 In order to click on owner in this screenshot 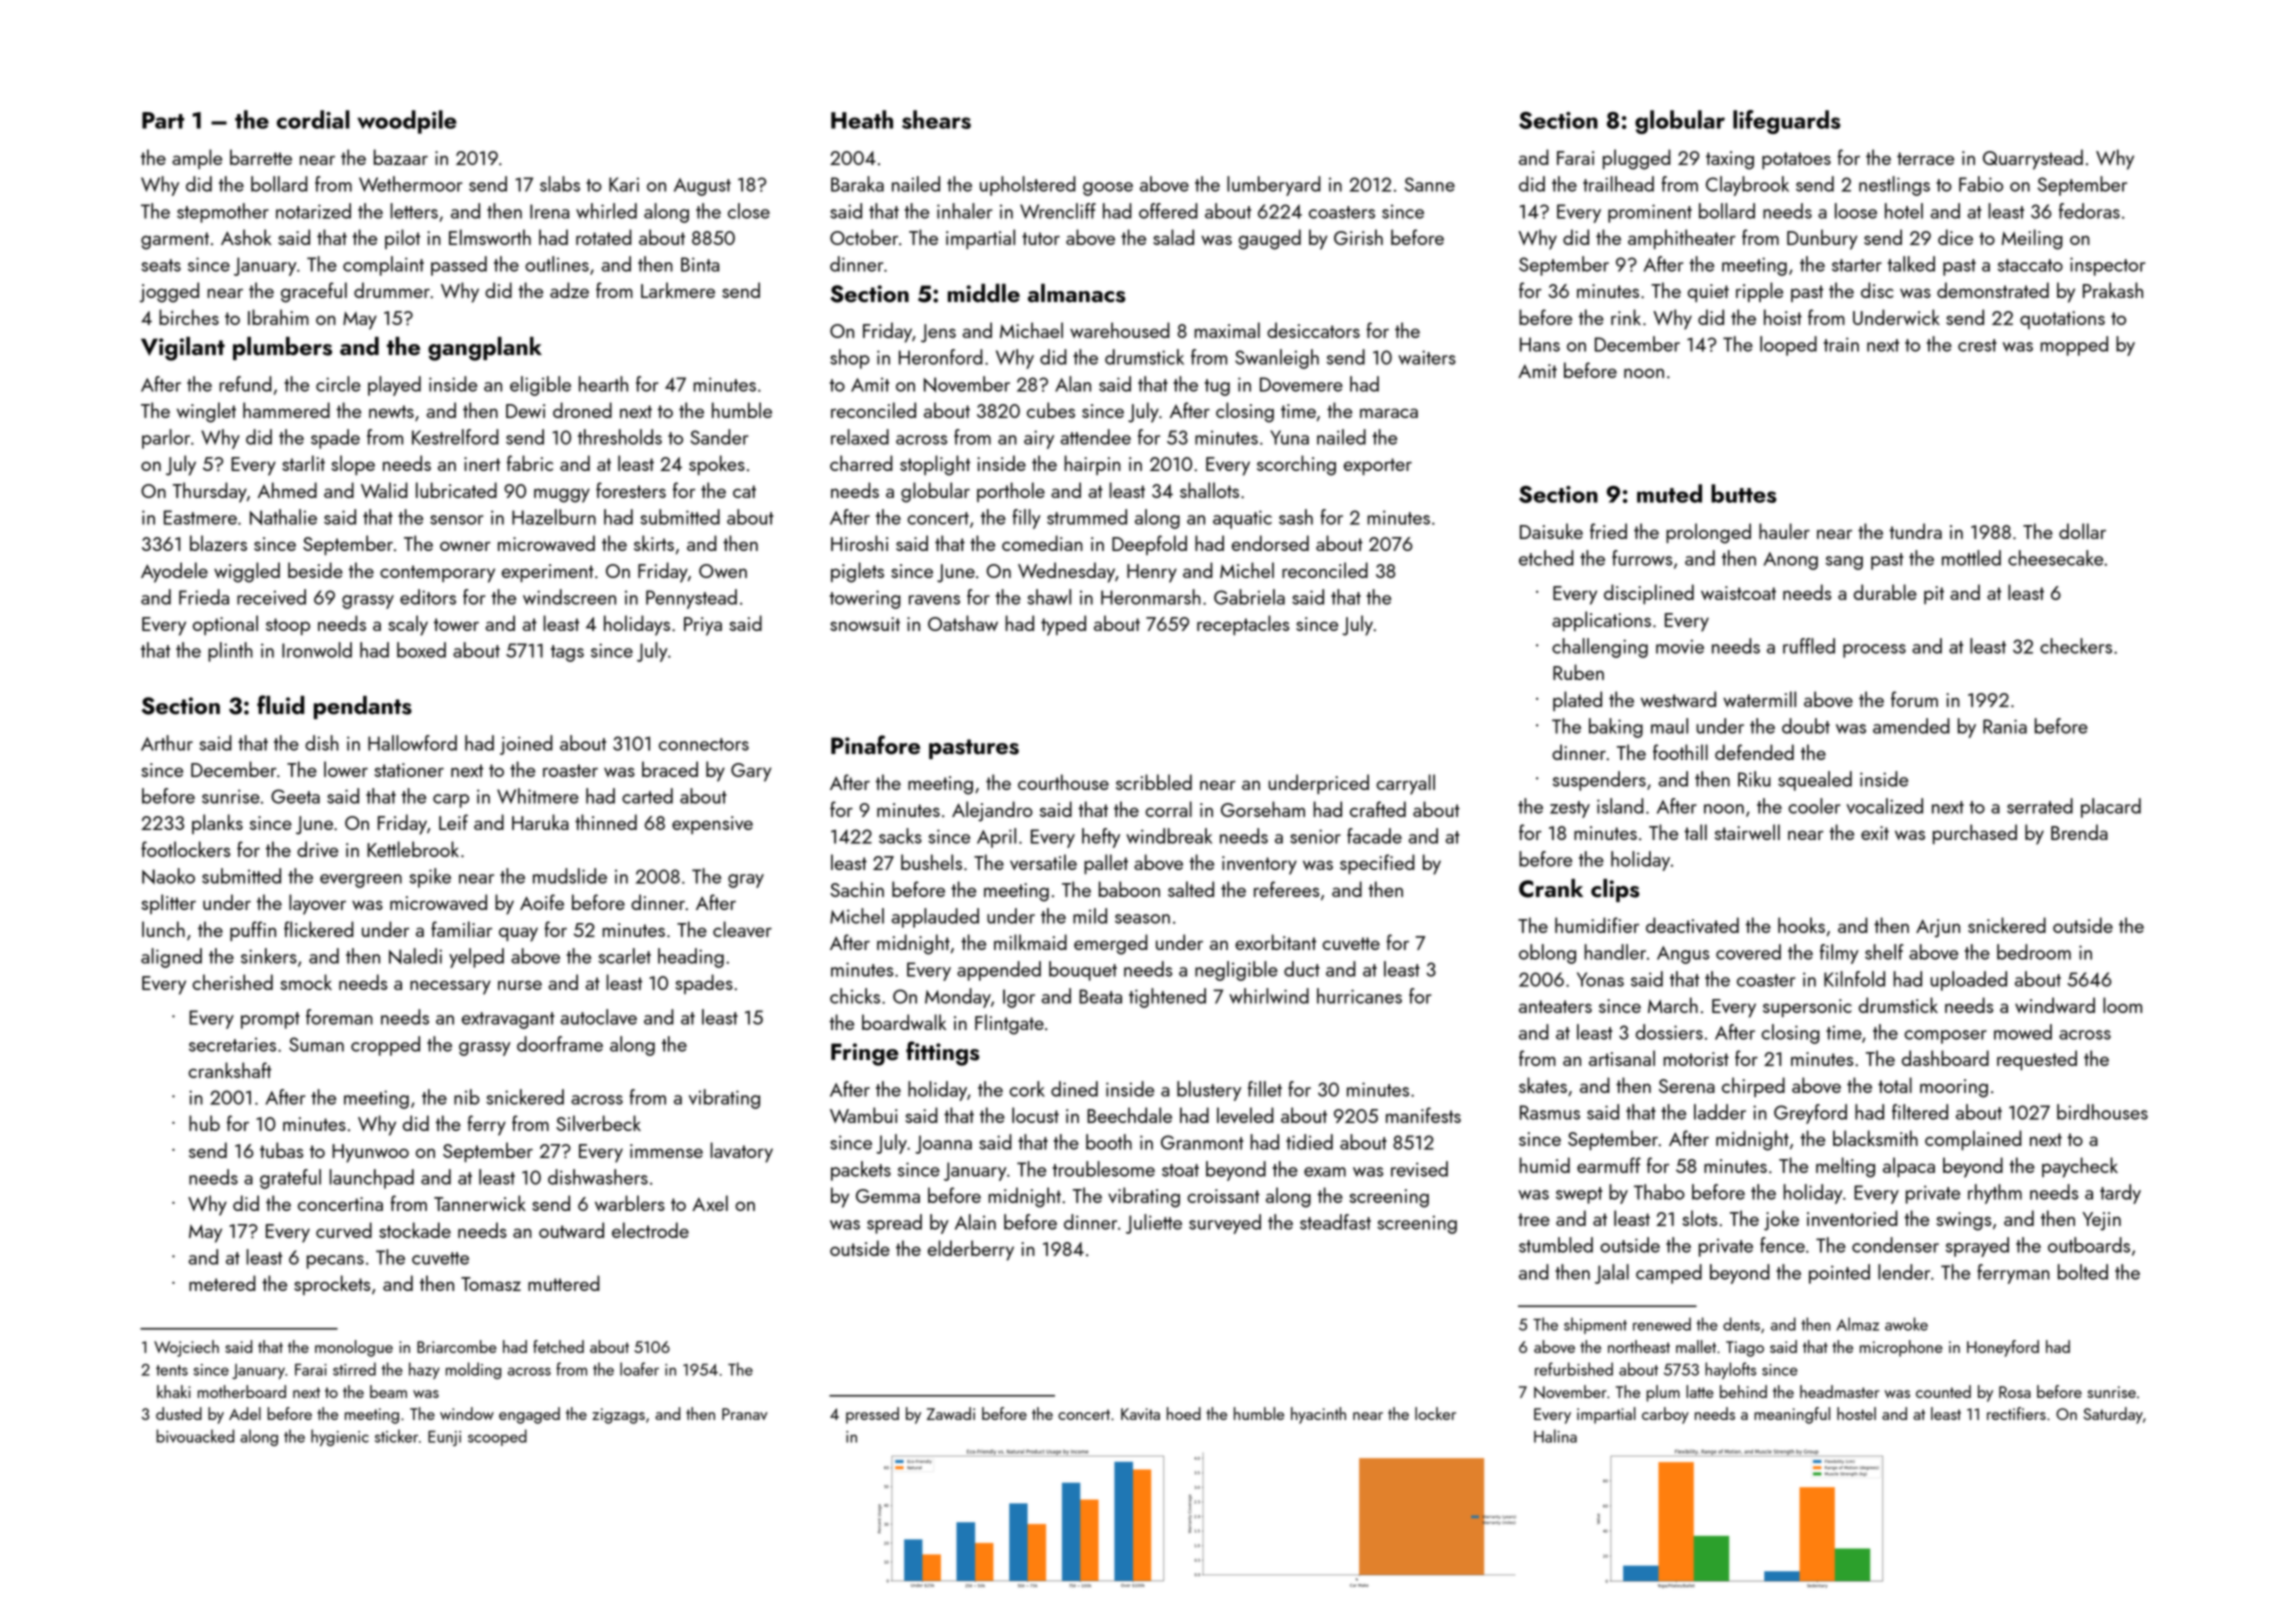, I will do `click(465, 546)`.
